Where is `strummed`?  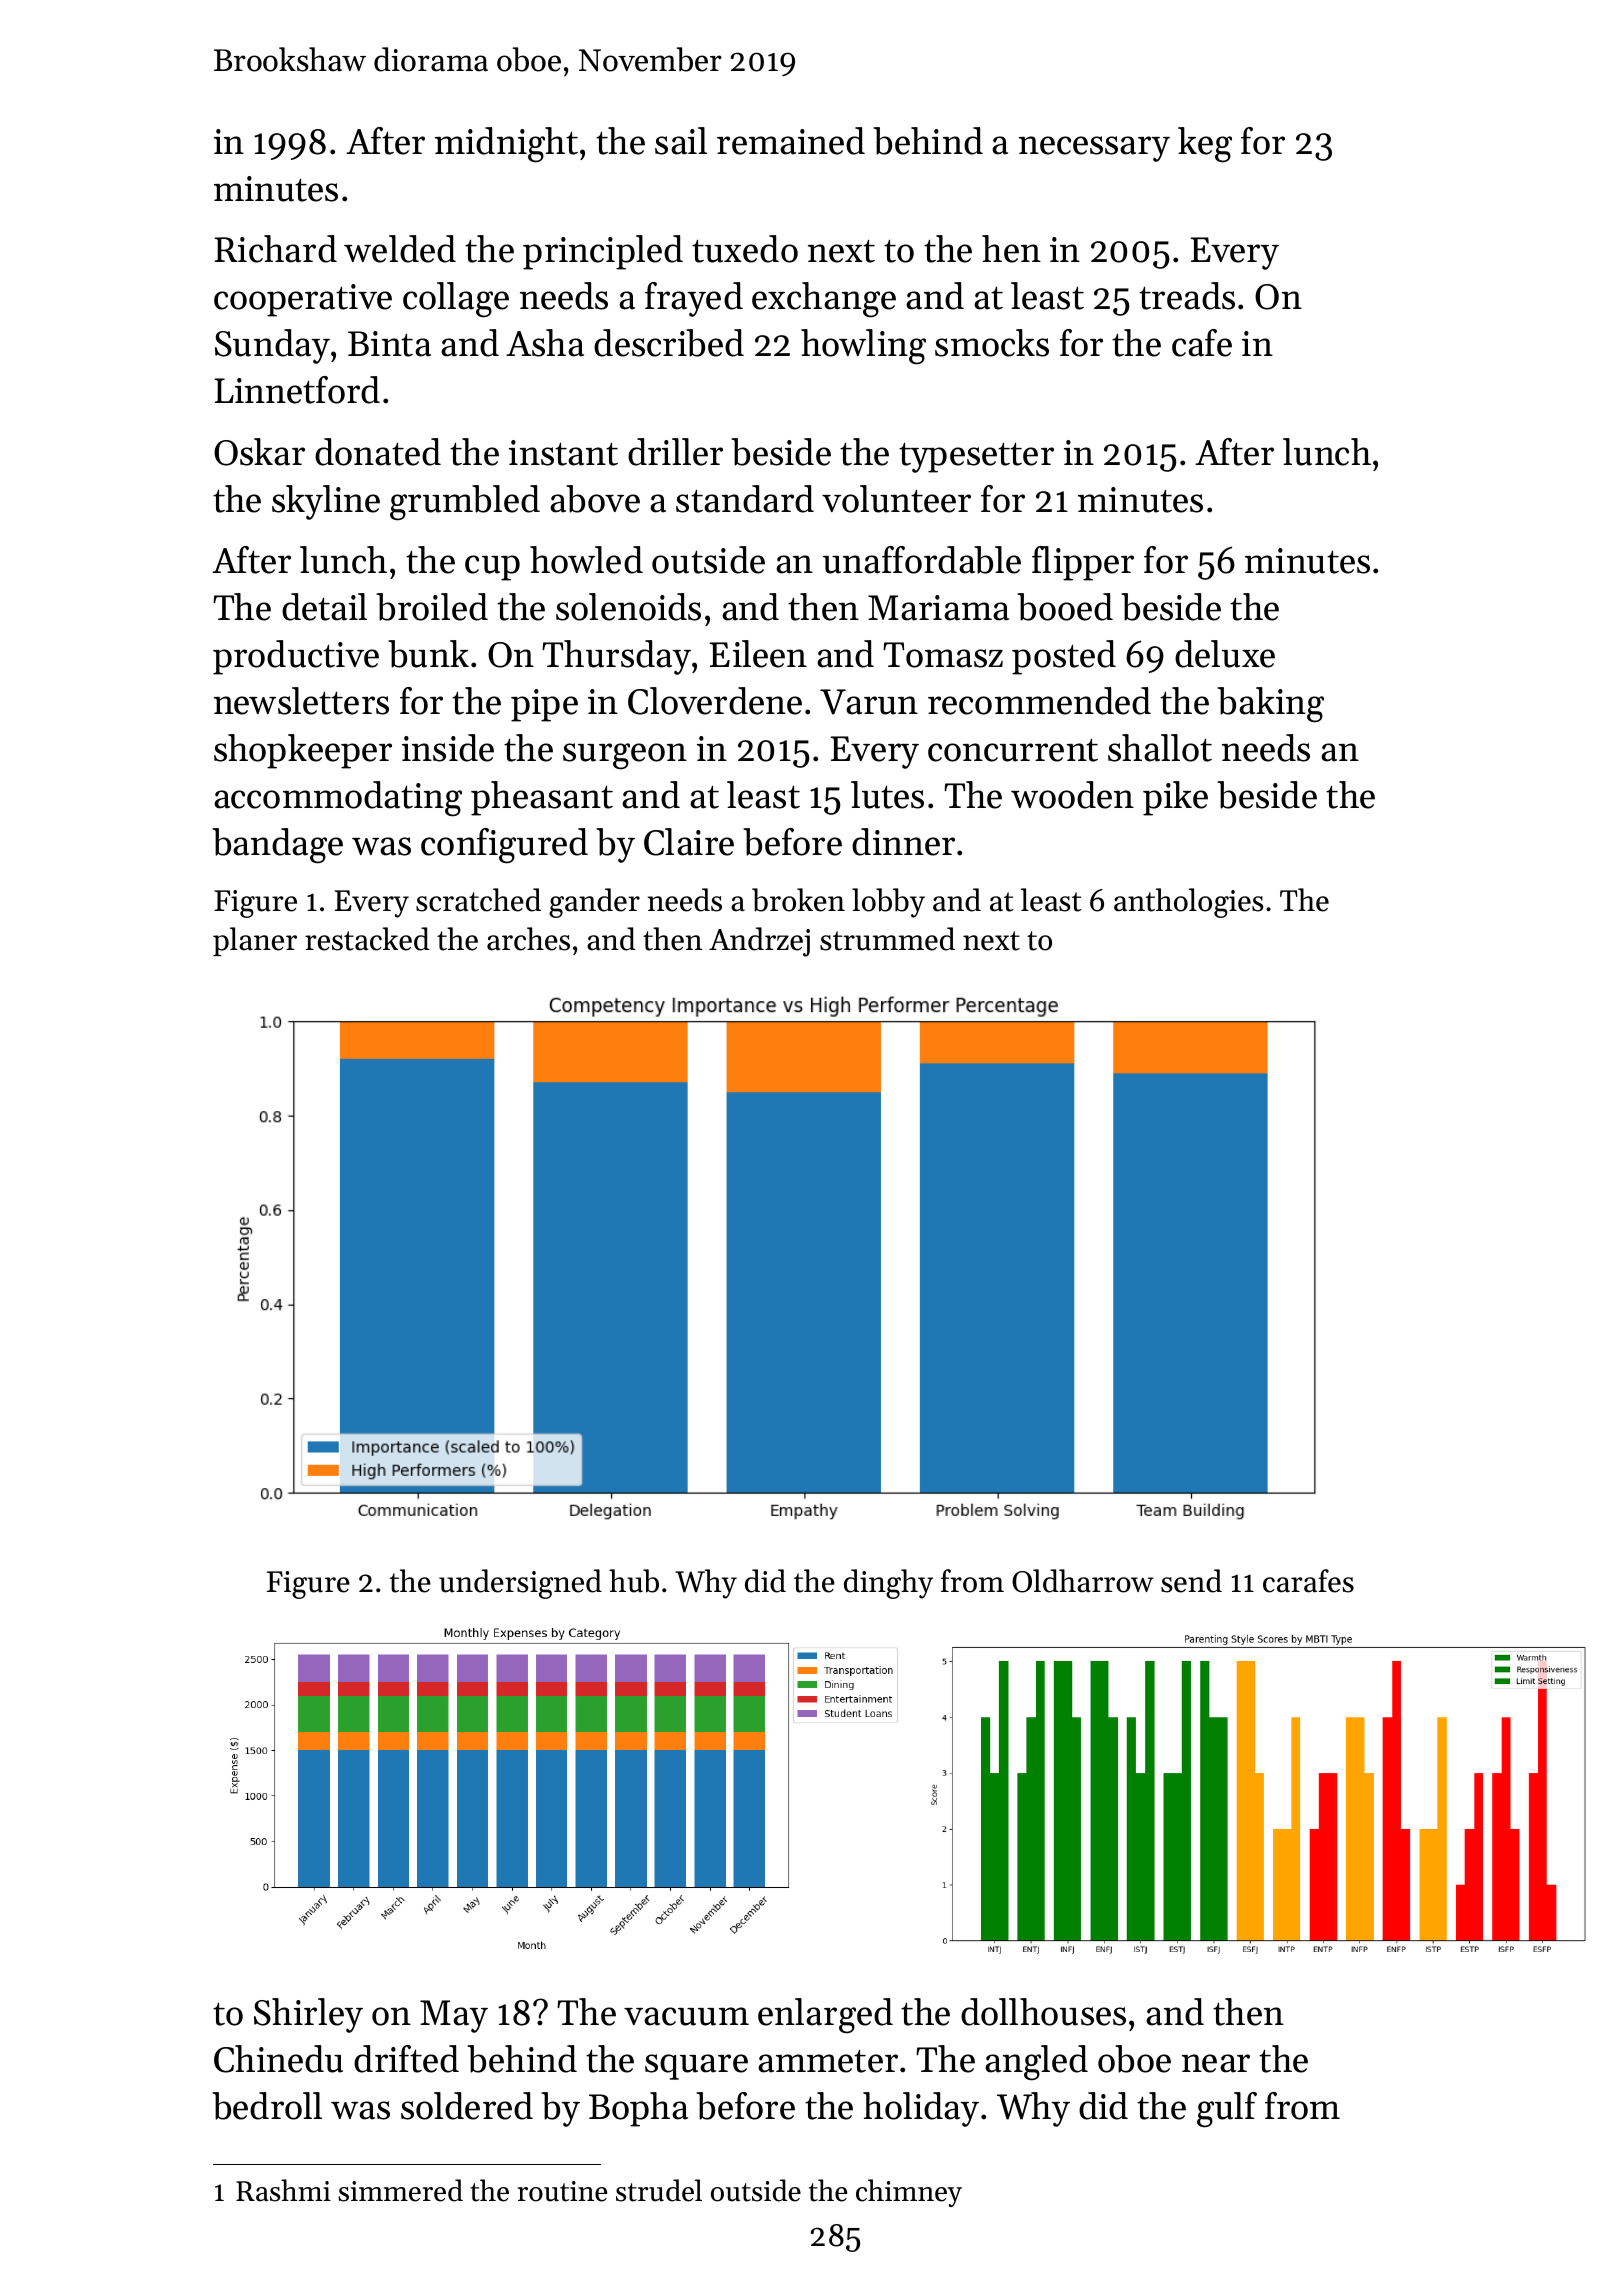 strummed is located at coordinates (887, 939).
